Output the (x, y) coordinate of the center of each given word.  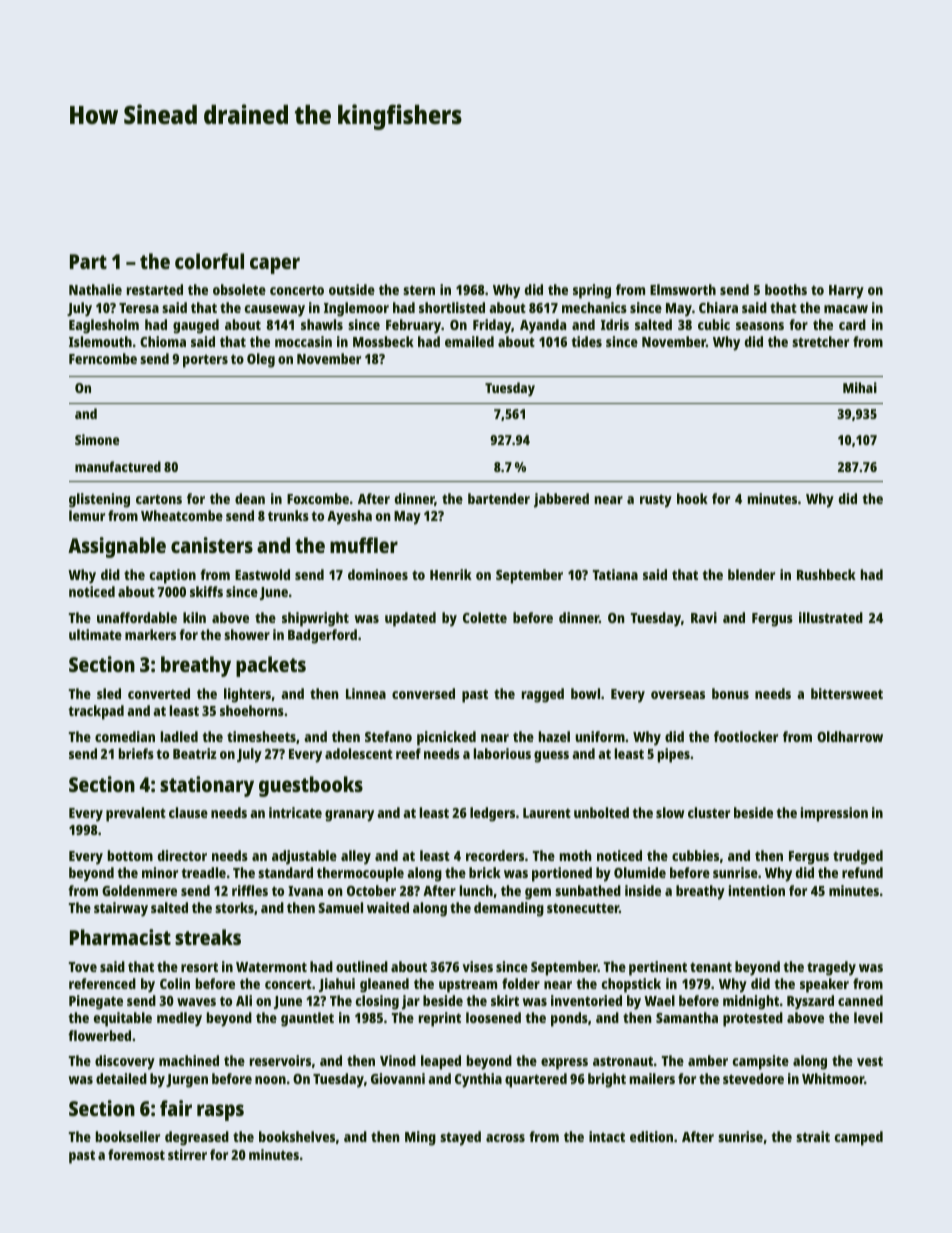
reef (408, 753)
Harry (846, 292)
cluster (709, 812)
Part (88, 261)
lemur (87, 515)
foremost (136, 1154)
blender (751, 574)
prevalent (136, 814)
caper (275, 265)
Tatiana (615, 574)
